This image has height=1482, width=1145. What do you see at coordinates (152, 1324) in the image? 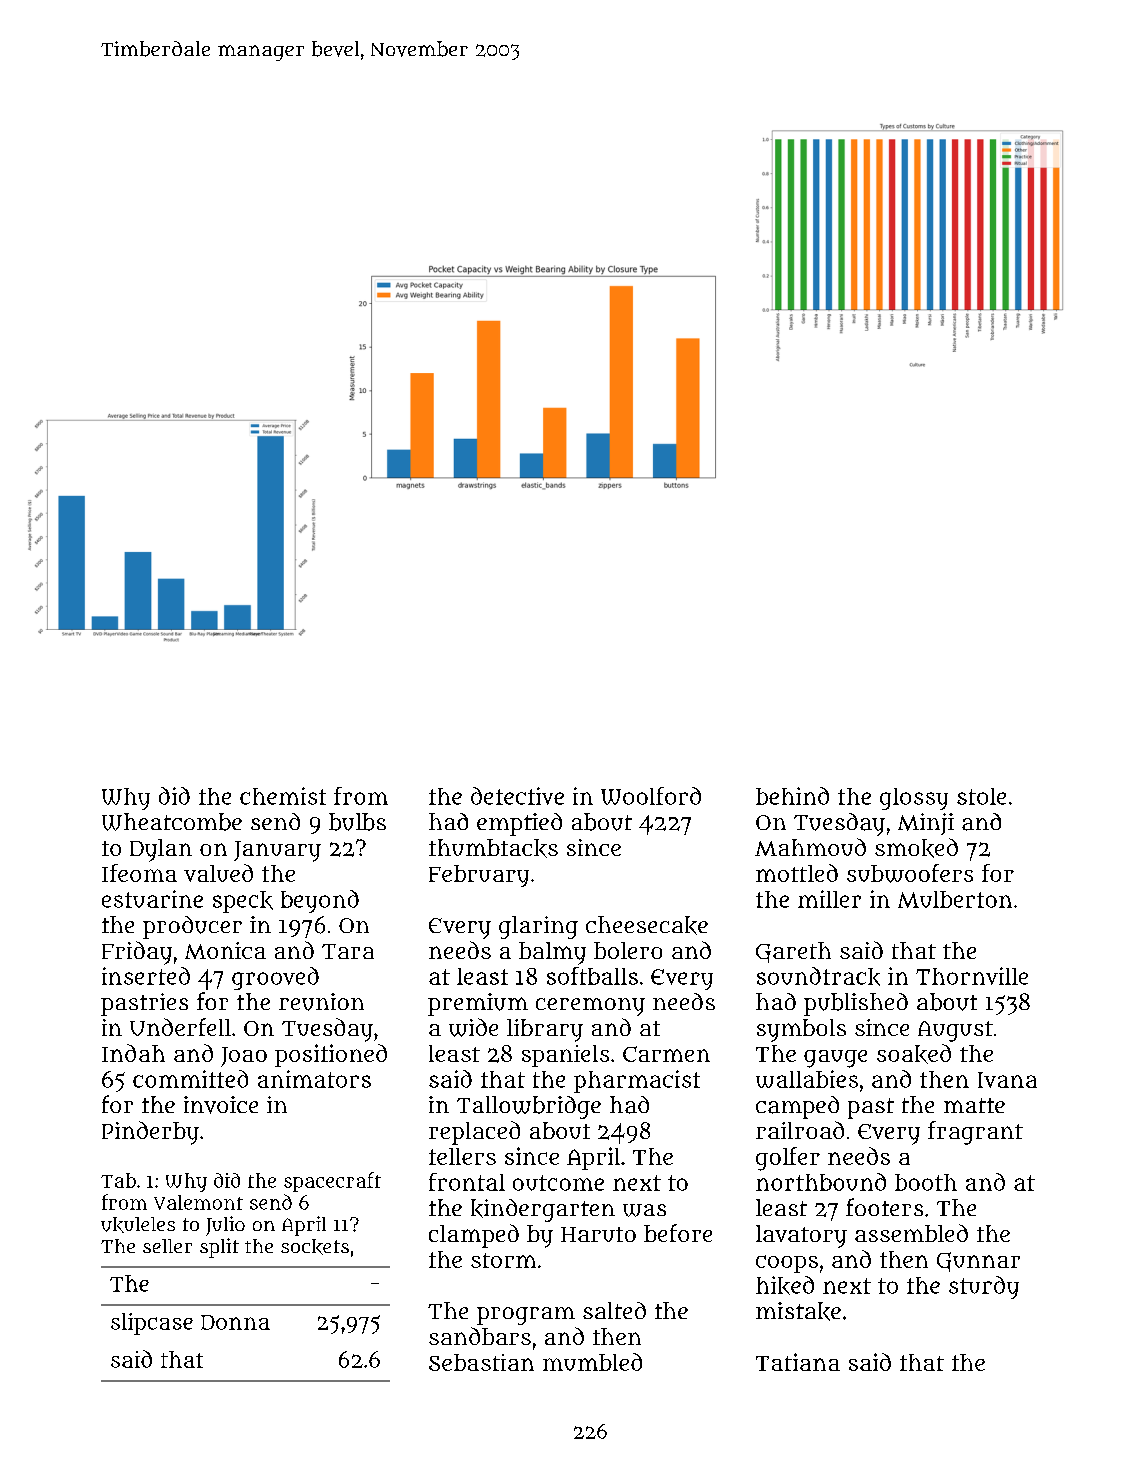
I see `slipcase` at bounding box center [152, 1324].
